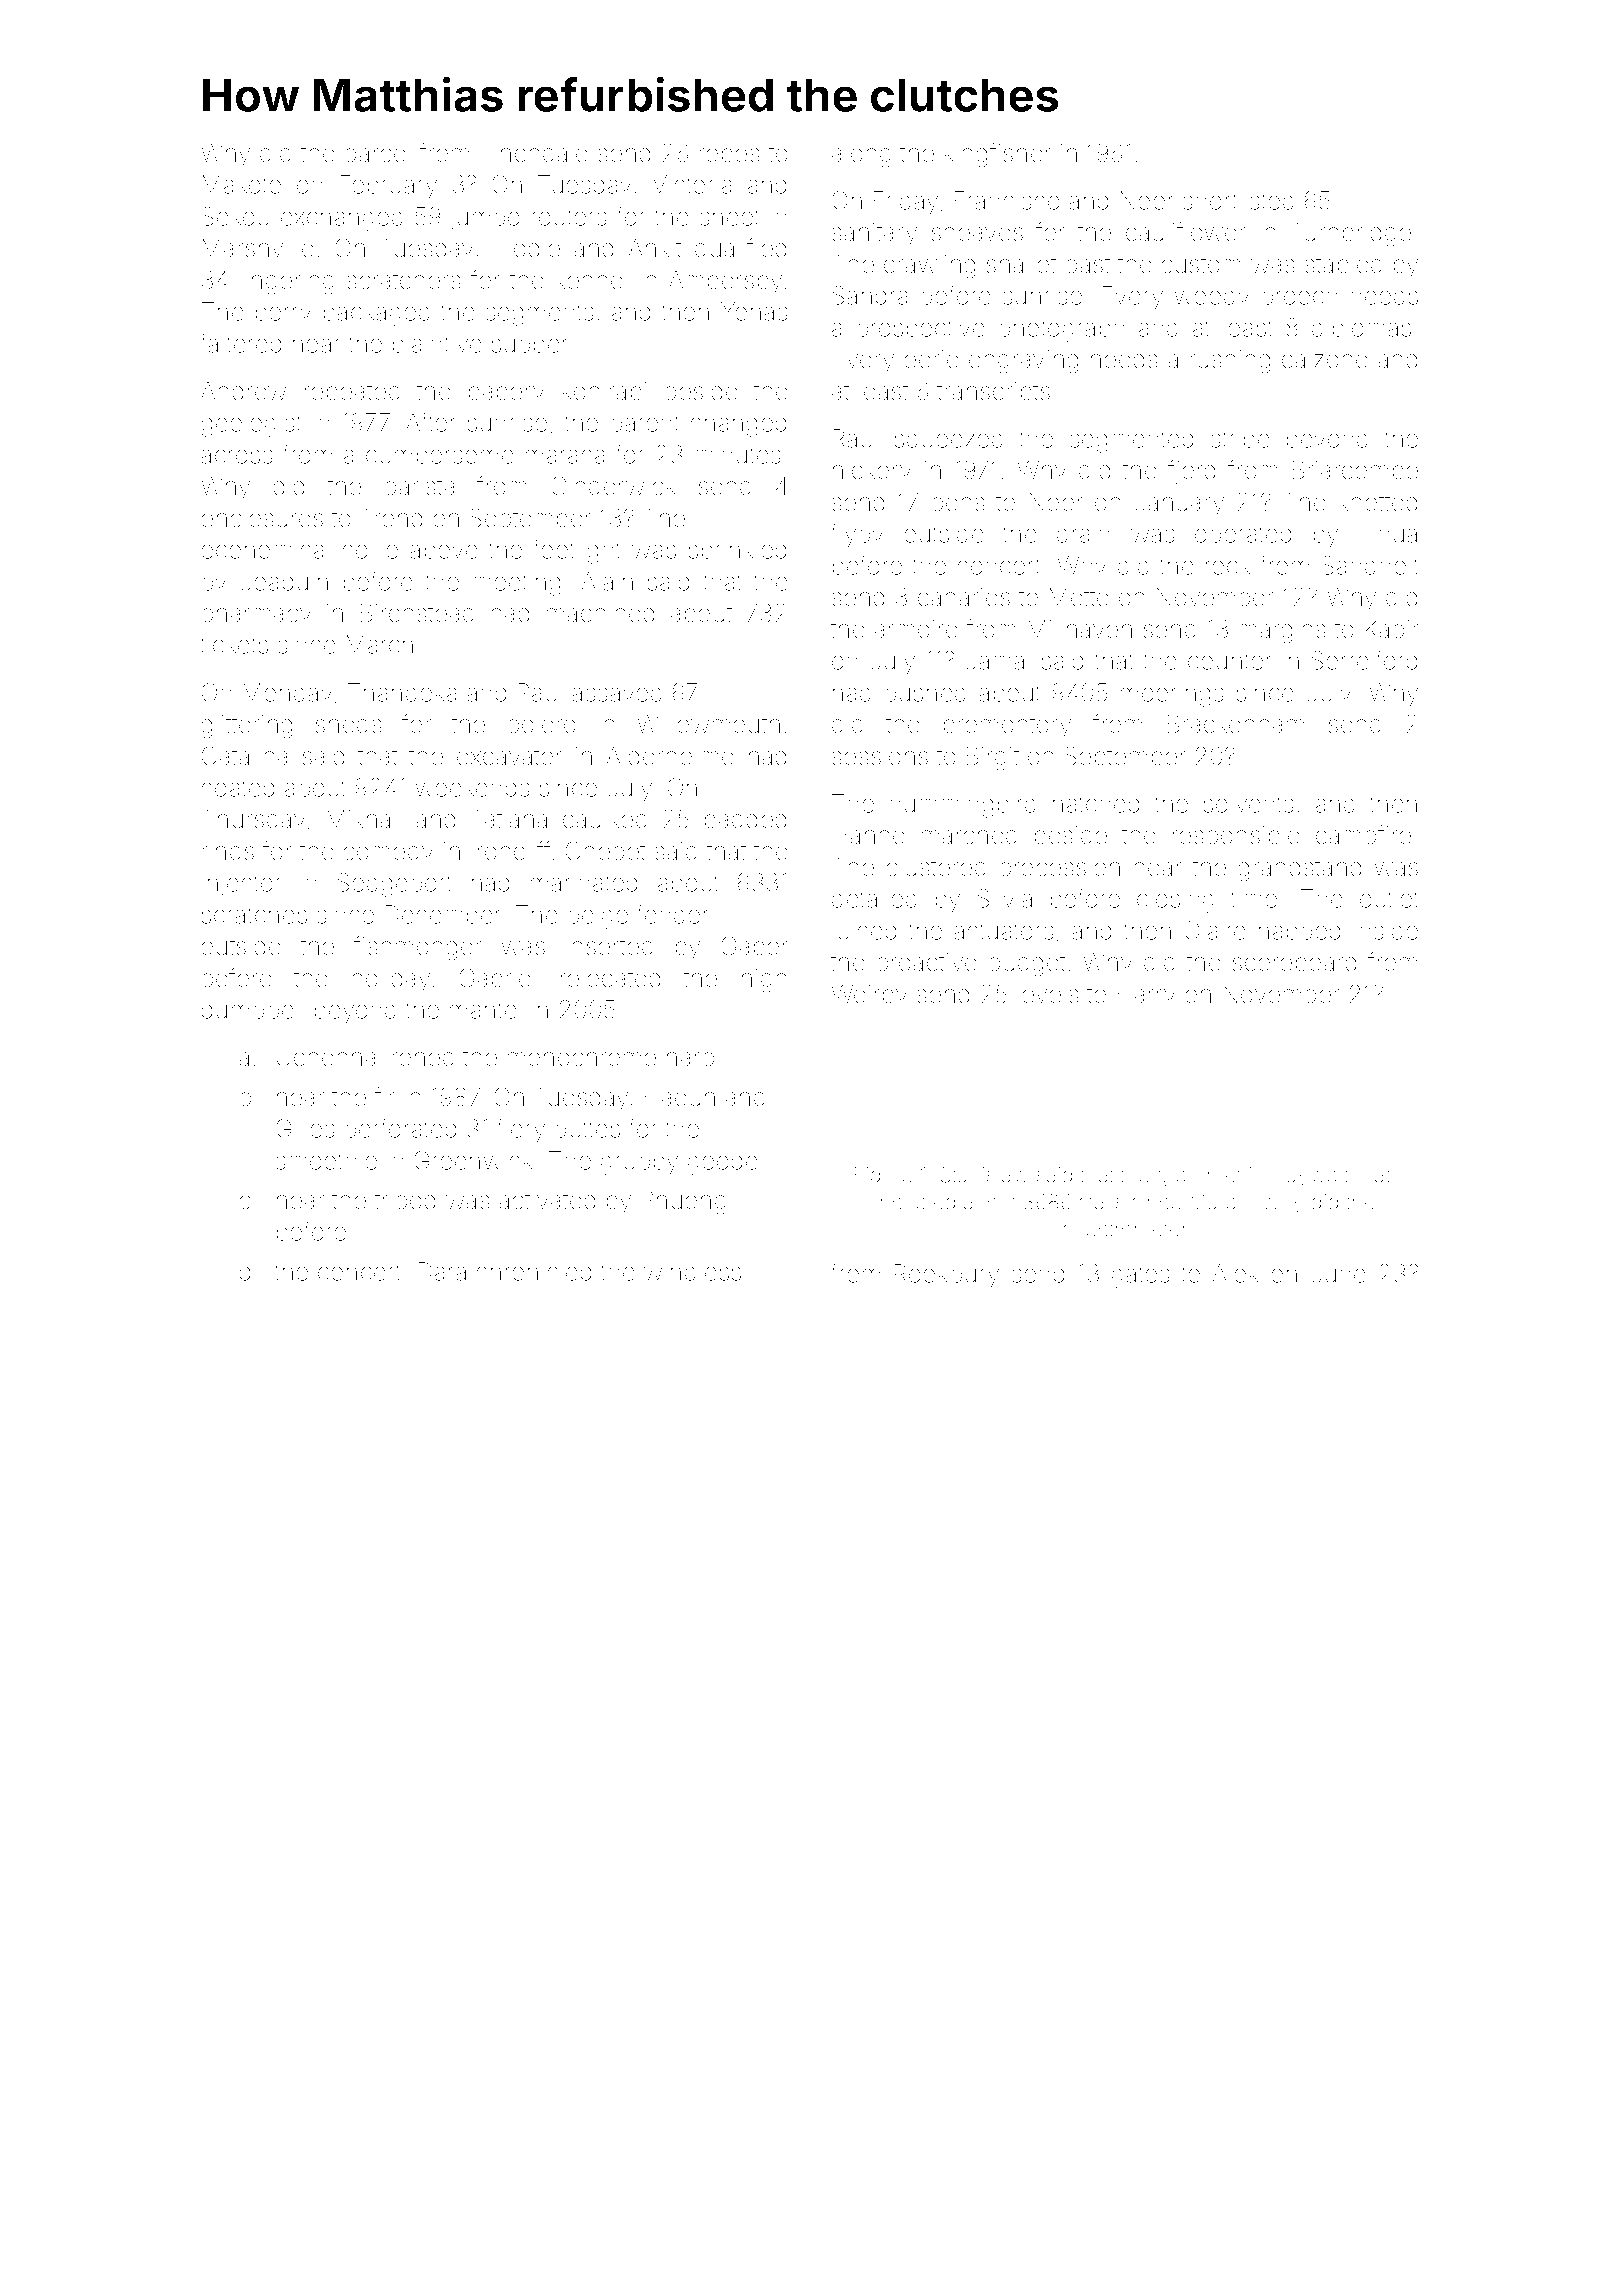  I want to click on faltered, so click(240, 343).
